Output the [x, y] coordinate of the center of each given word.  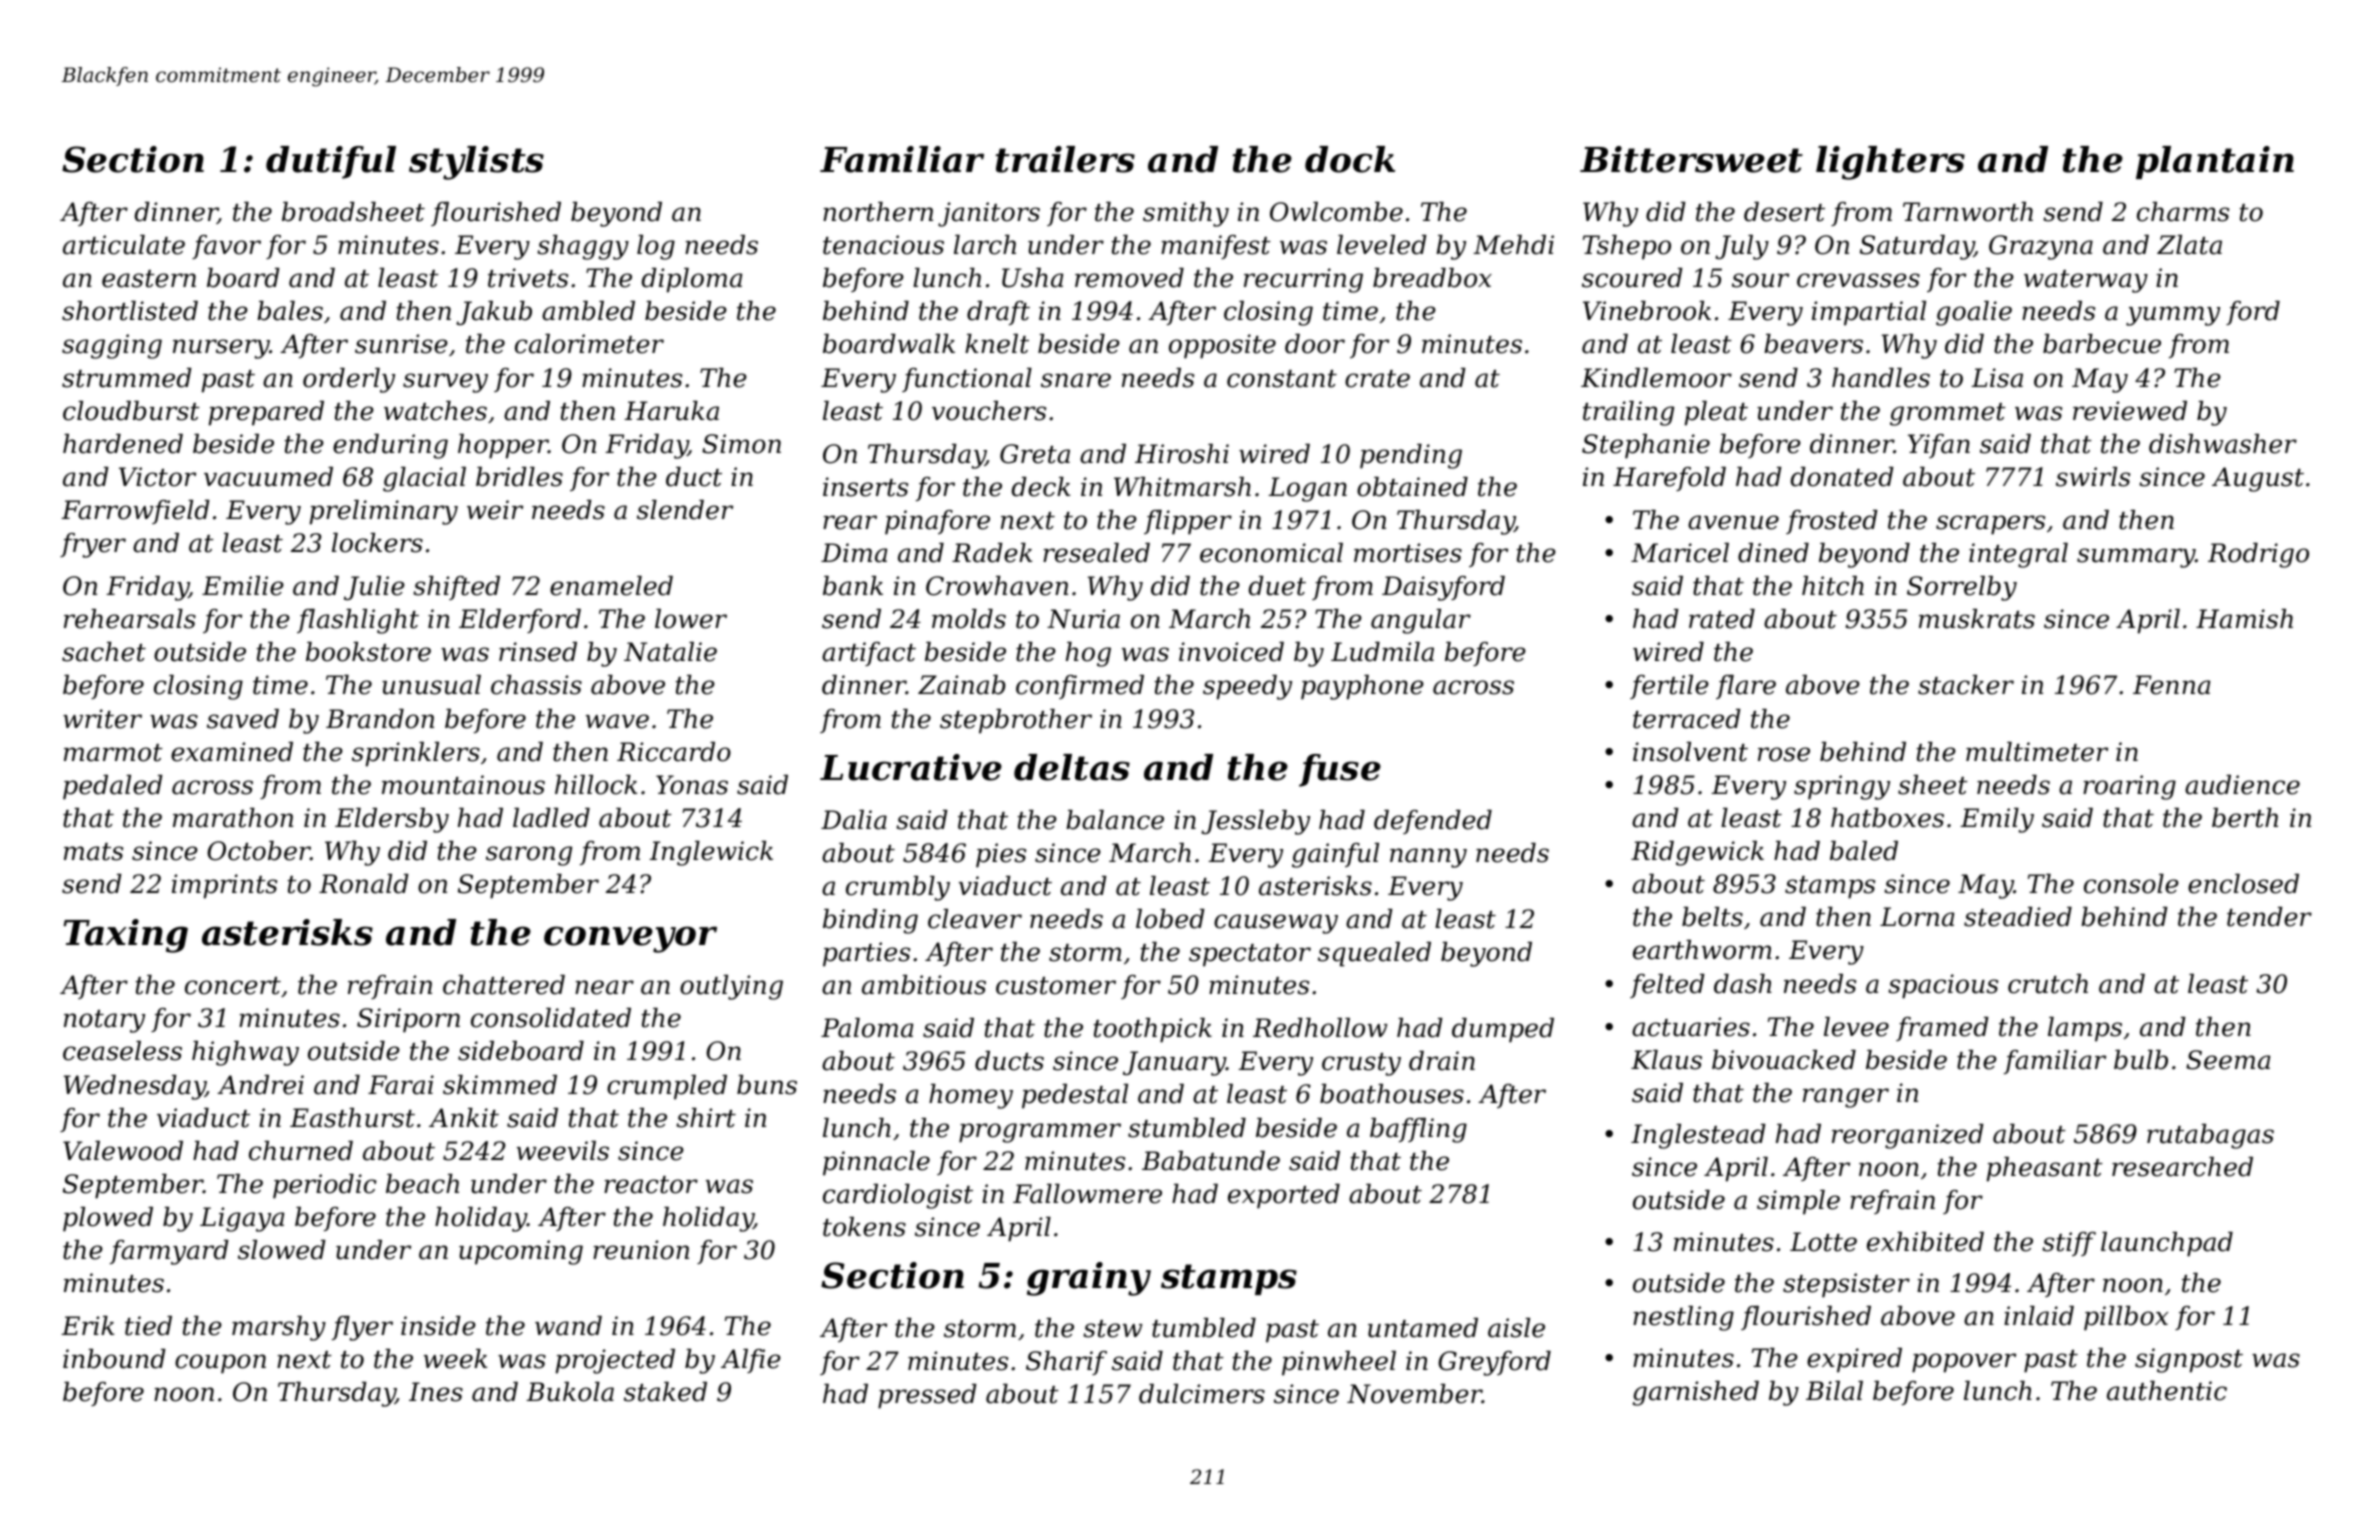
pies [1001, 855]
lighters [1890, 163]
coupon [220, 1364]
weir [495, 510]
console [2131, 884]
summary [2136, 558]
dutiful [331, 162]
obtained [1412, 487]
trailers [1065, 159]
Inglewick [711, 853]
